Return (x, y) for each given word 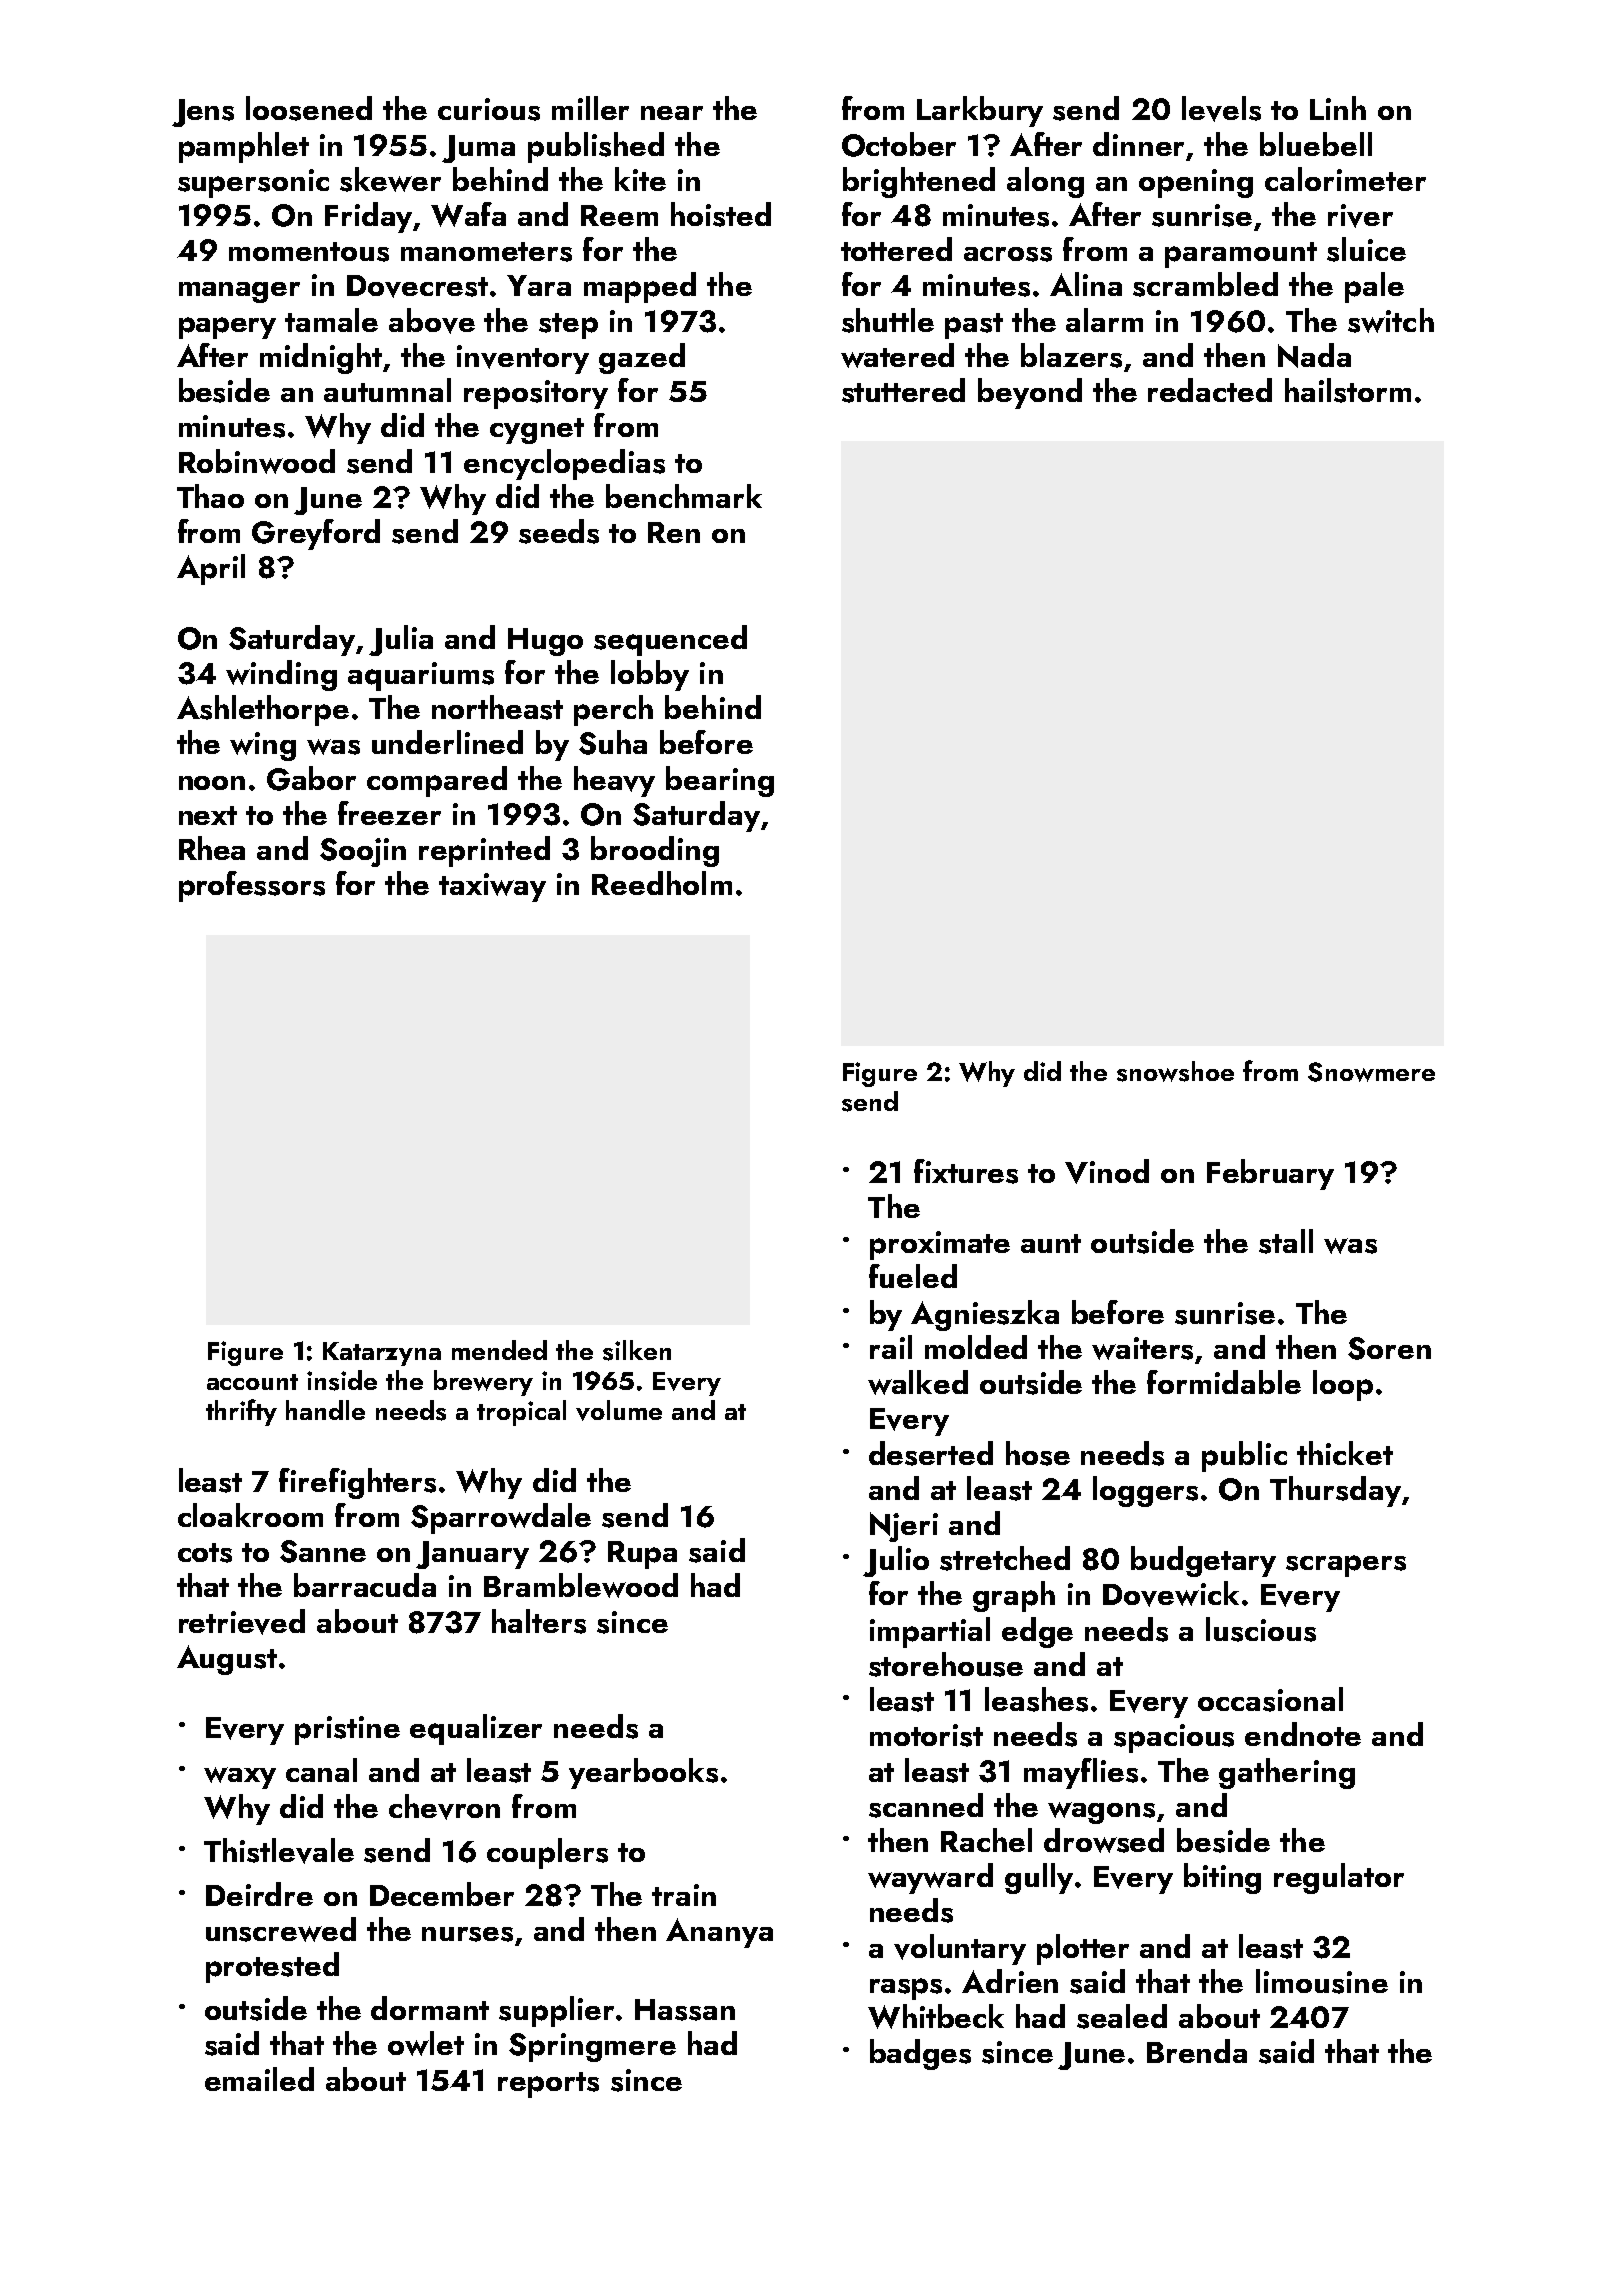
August (227, 1660)
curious (489, 109)
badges (920, 2054)
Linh (1338, 108)
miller (590, 108)
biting (1222, 1878)
